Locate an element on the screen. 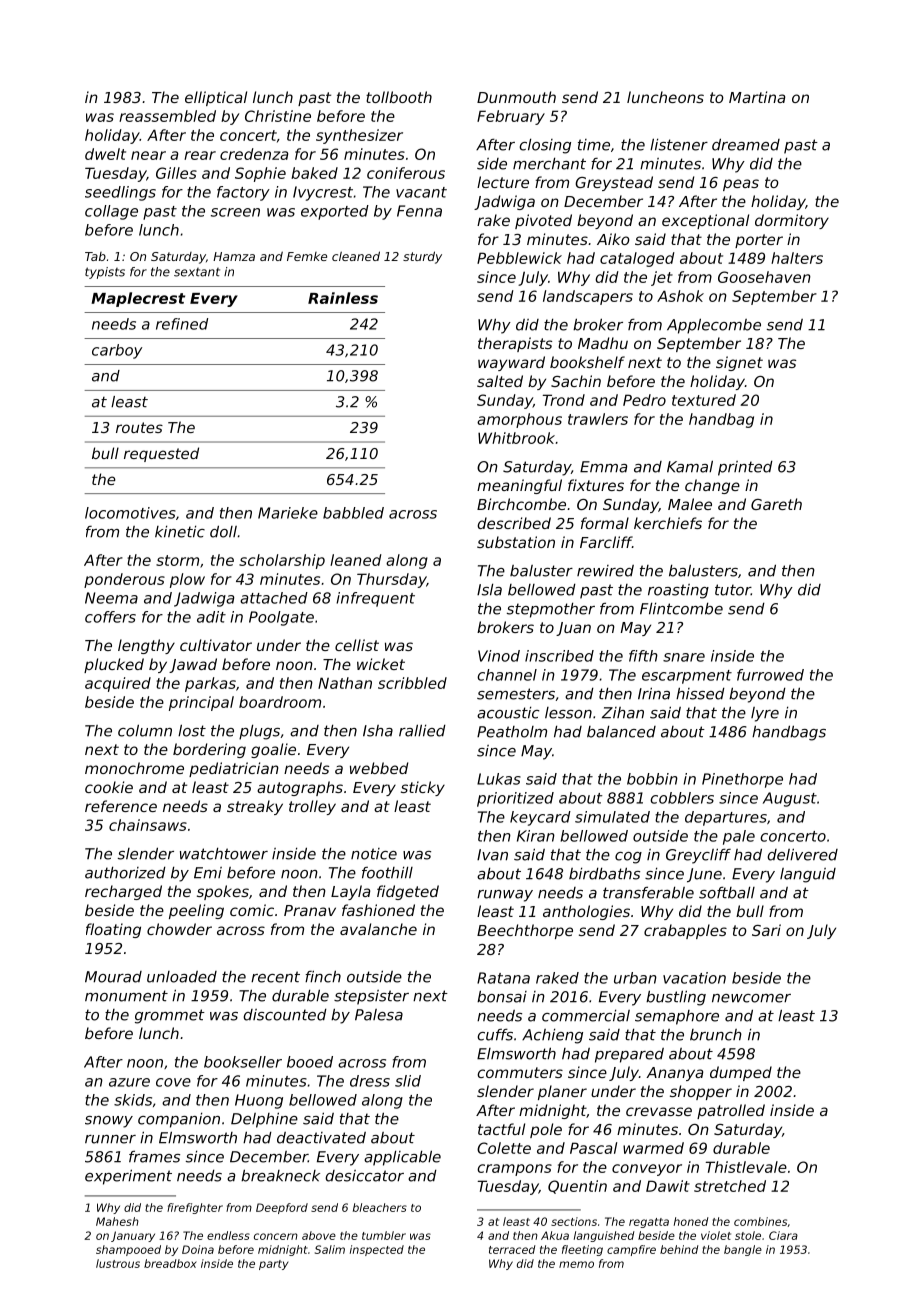 This screenshot has width=924, height=1308. plucked is located at coordinates (114, 665).
